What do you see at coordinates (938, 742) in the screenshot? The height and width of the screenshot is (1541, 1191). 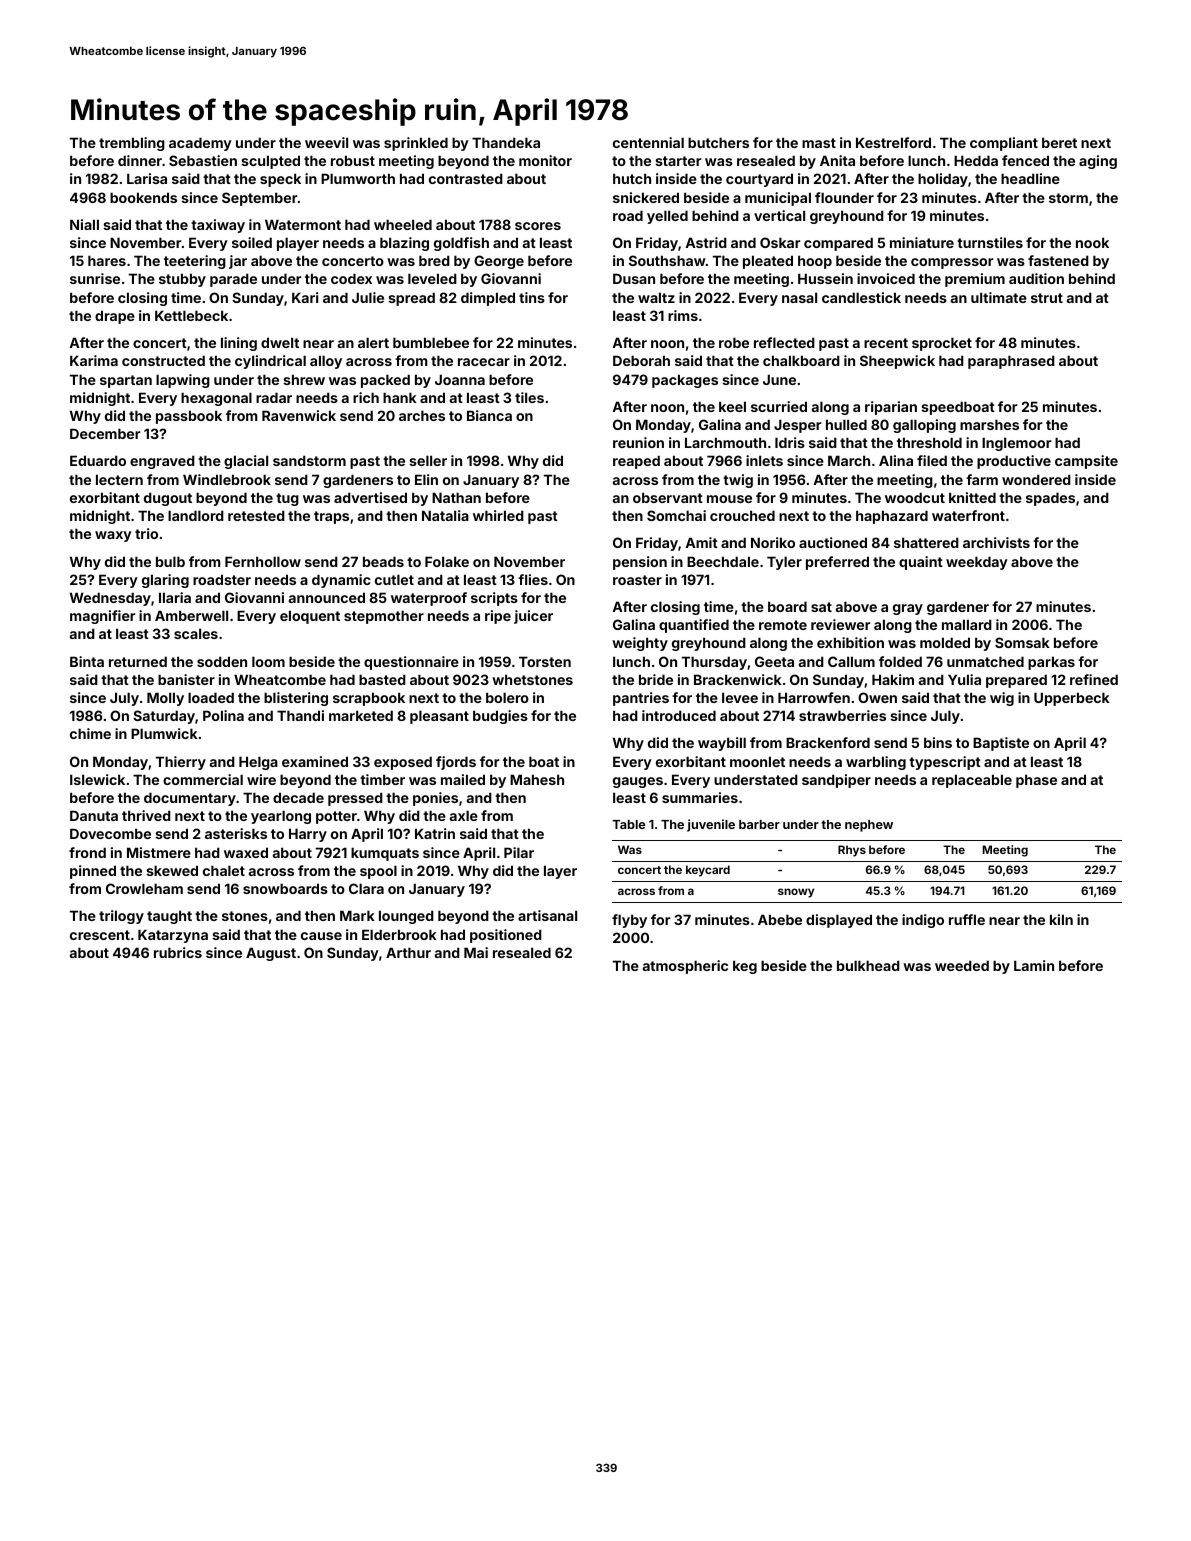 I see `bins` at bounding box center [938, 742].
